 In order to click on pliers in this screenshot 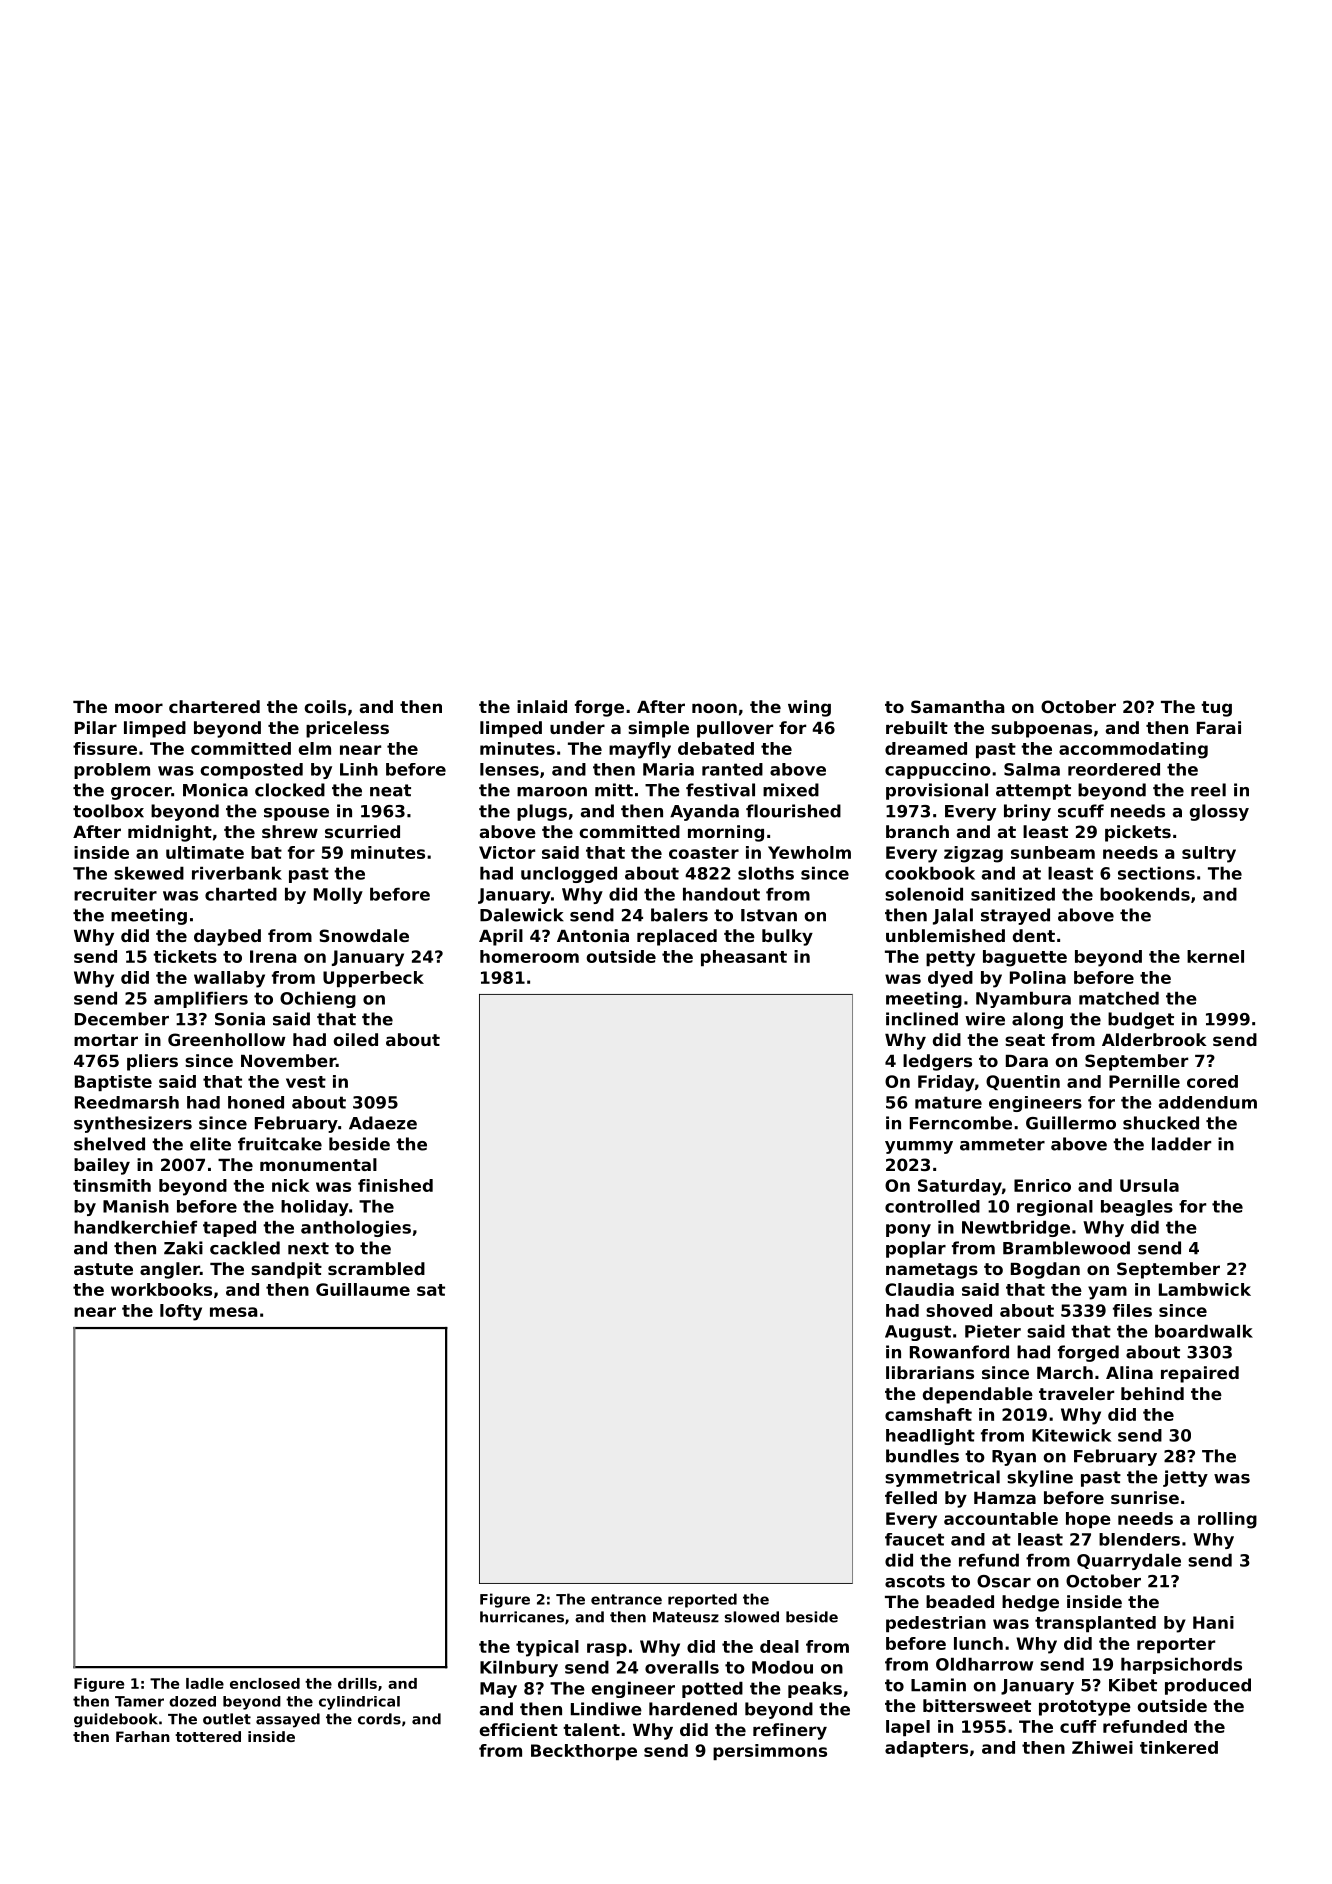, I will do `click(152, 1062)`.
